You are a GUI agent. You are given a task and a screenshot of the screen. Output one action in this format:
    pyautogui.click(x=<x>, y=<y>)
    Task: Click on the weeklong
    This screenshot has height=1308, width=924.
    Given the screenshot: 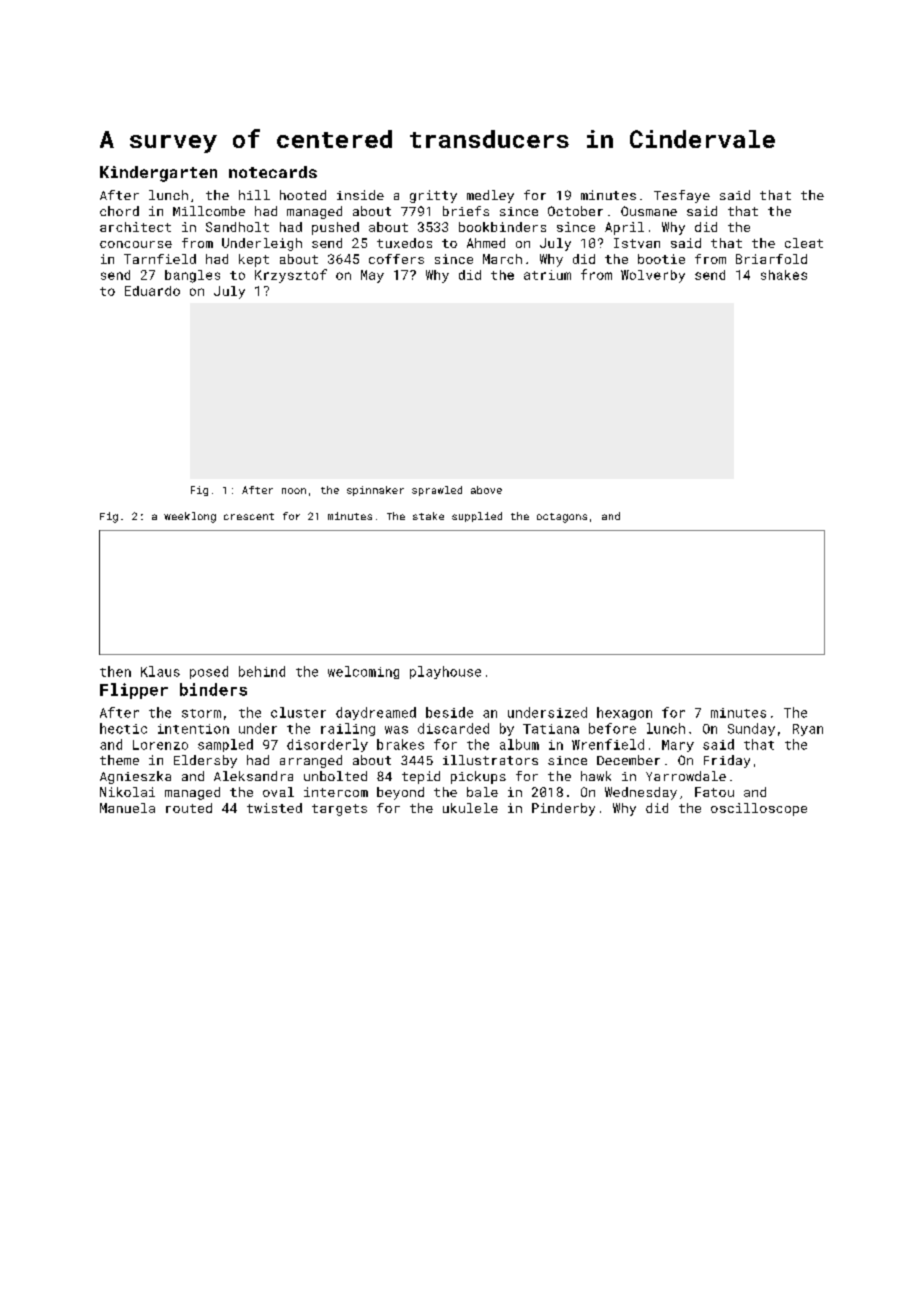 What is the action you would take?
    pyautogui.click(x=190, y=517)
